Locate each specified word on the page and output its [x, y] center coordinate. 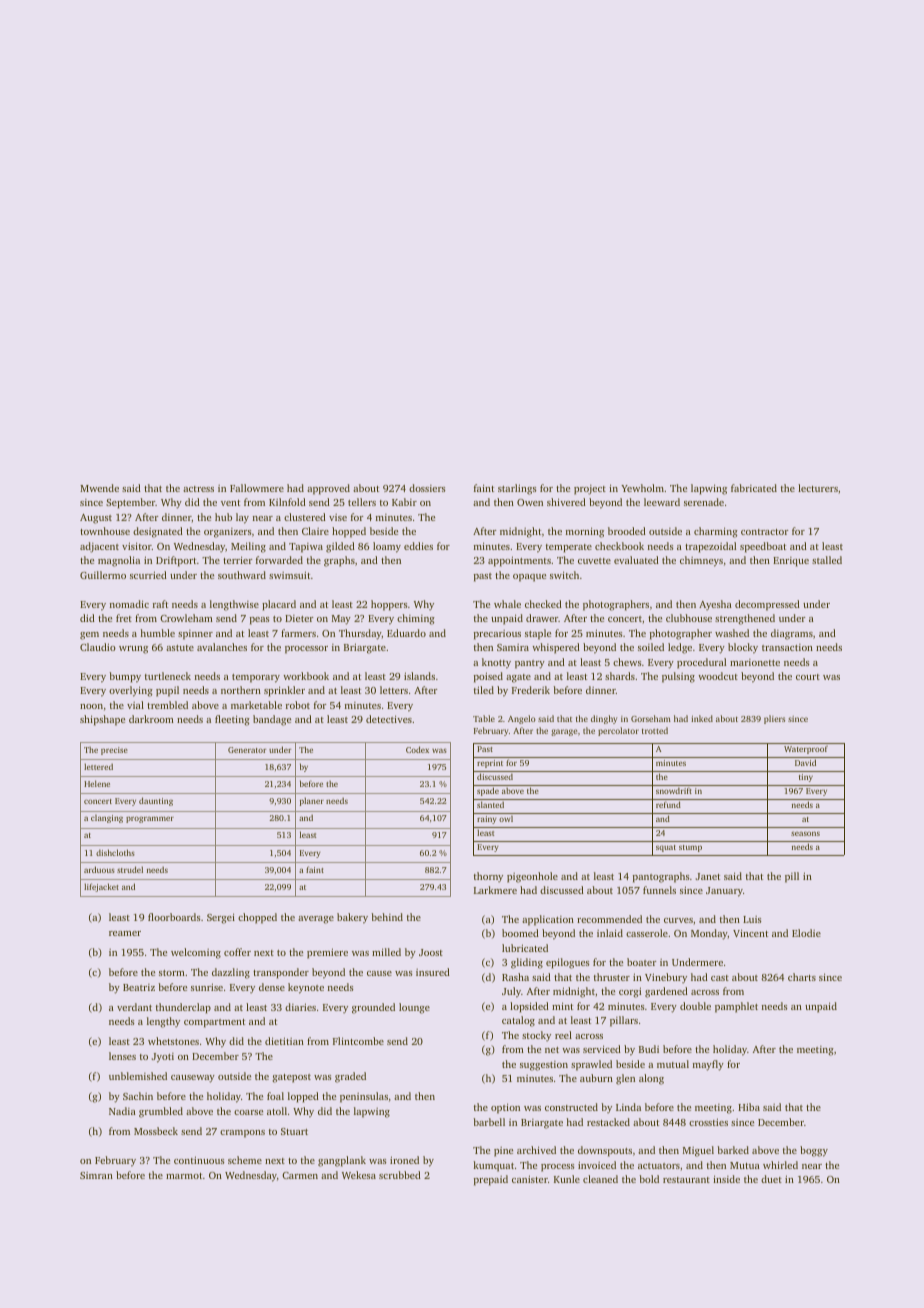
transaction [787, 647]
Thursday [360, 634]
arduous [99, 869]
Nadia [122, 1111]
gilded [340, 547]
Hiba [749, 1107]
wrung [133, 650]
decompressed [767, 605]
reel [563, 1035]
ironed [404, 1160]
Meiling [248, 547]
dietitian [284, 1041]
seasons [805, 833]
